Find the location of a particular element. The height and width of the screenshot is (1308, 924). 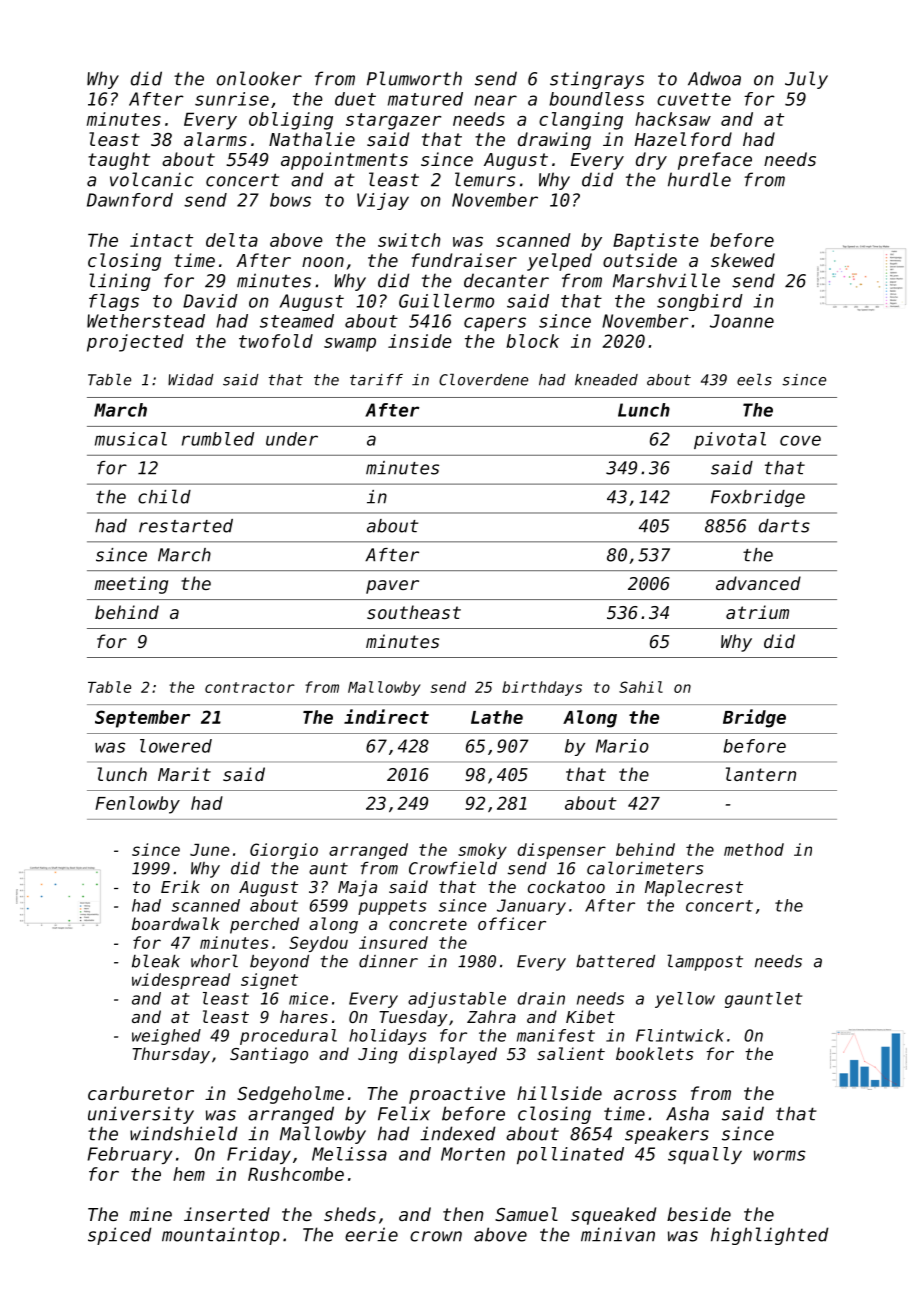

delta is located at coordinates (232, 240).
